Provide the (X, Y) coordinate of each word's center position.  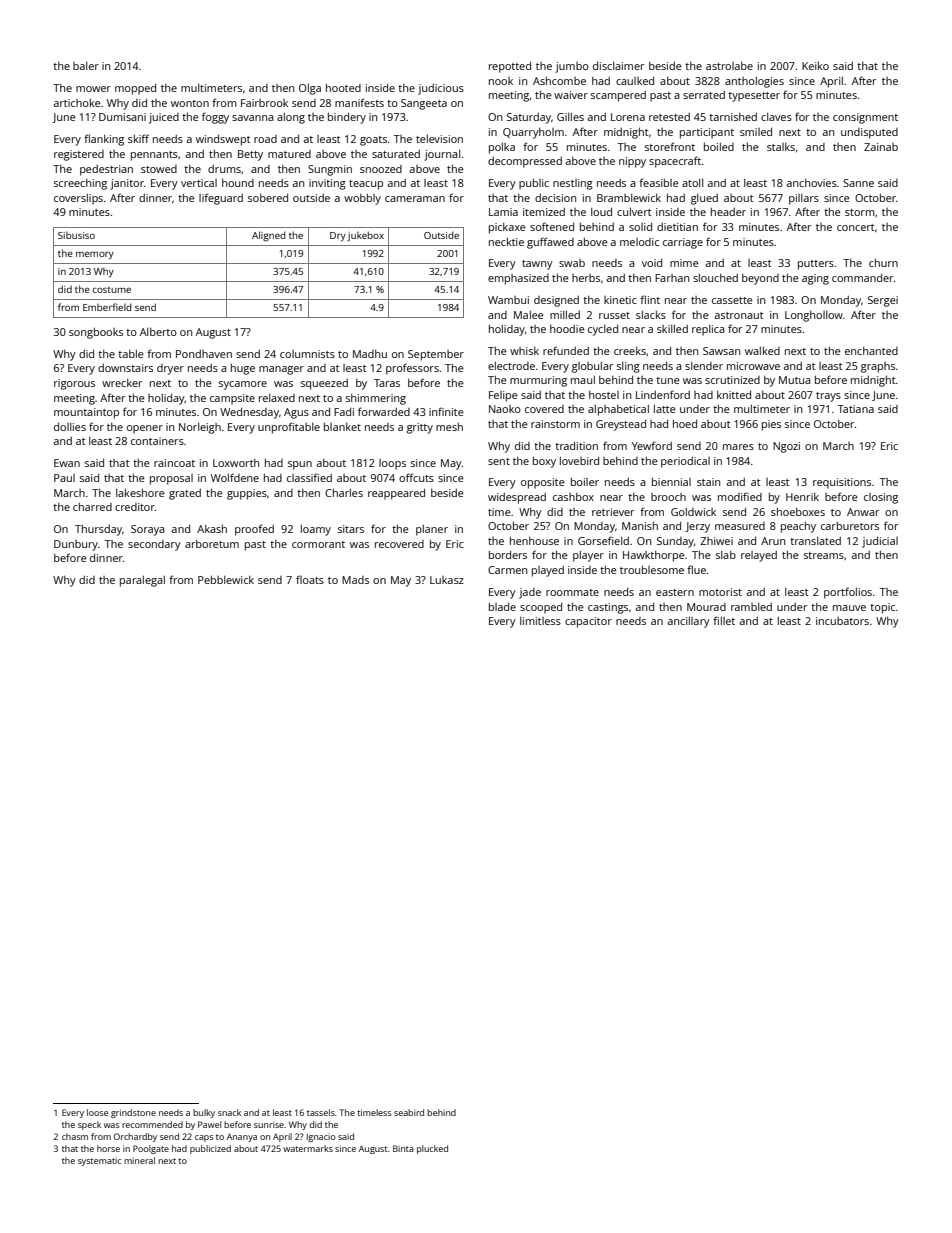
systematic (99, 1161)
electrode (511, 365)
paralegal (142, 581)
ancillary (689, 622)
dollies (70, 426)
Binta (403, 1148)
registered (79, 155)
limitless (540, 621)
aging (815, 279)
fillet (724, 620)
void (652, 262)
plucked (432, 1149)
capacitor (588, 622)
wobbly (362, 199)
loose (97, 1112)
